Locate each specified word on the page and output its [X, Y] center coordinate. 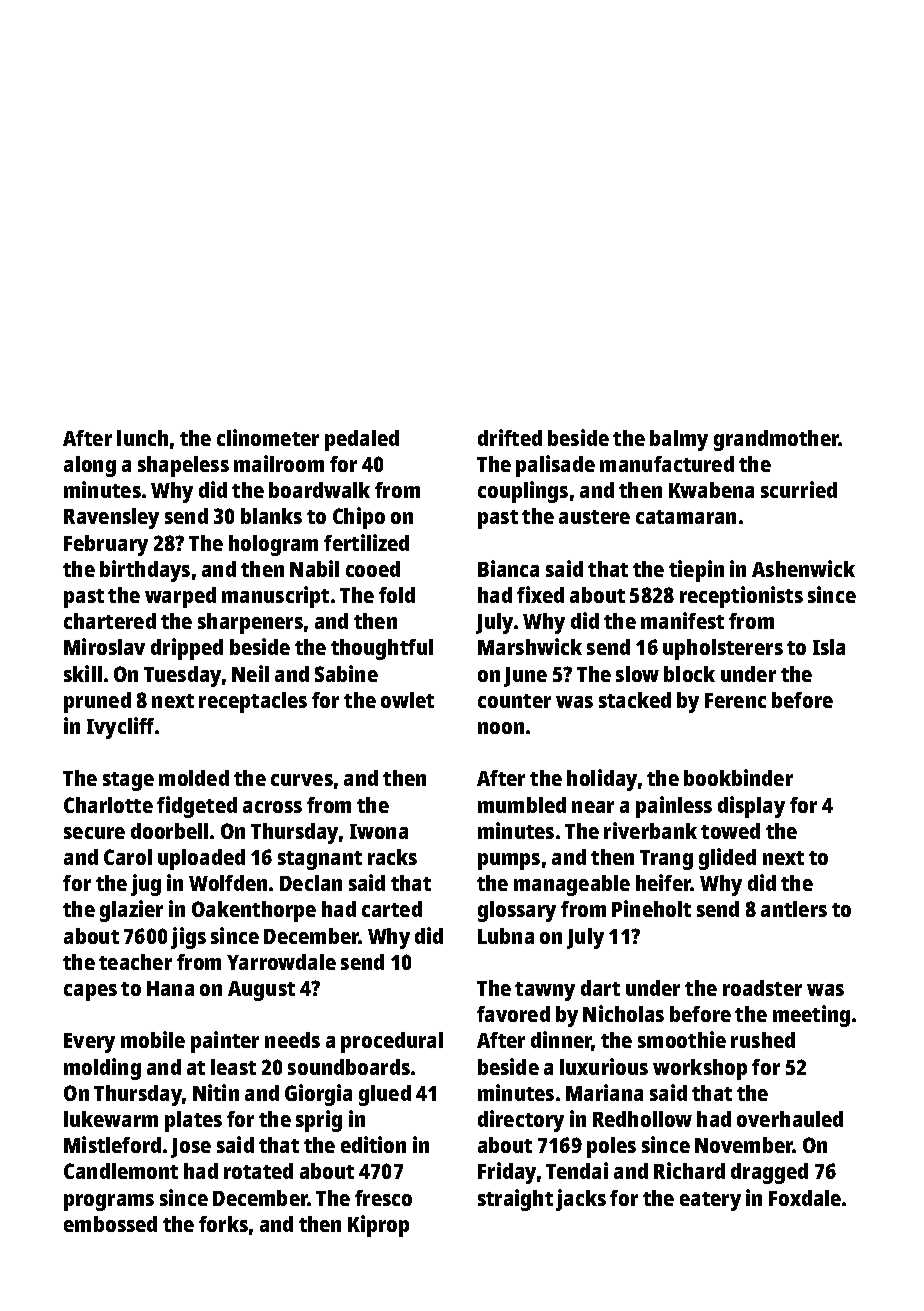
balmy [679, 440]
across [272, 807]
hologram [273, 545]
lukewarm [111, 1119]
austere [594, 517]
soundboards [349, 1067]
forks [223, 1224]
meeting [811, 1016]
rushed [763, 1040]
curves [302, 780]
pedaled [362, 440]
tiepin [696, 571]
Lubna [506, 936]
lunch [142, 438]
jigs [188, 938]
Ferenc [735, 700]
